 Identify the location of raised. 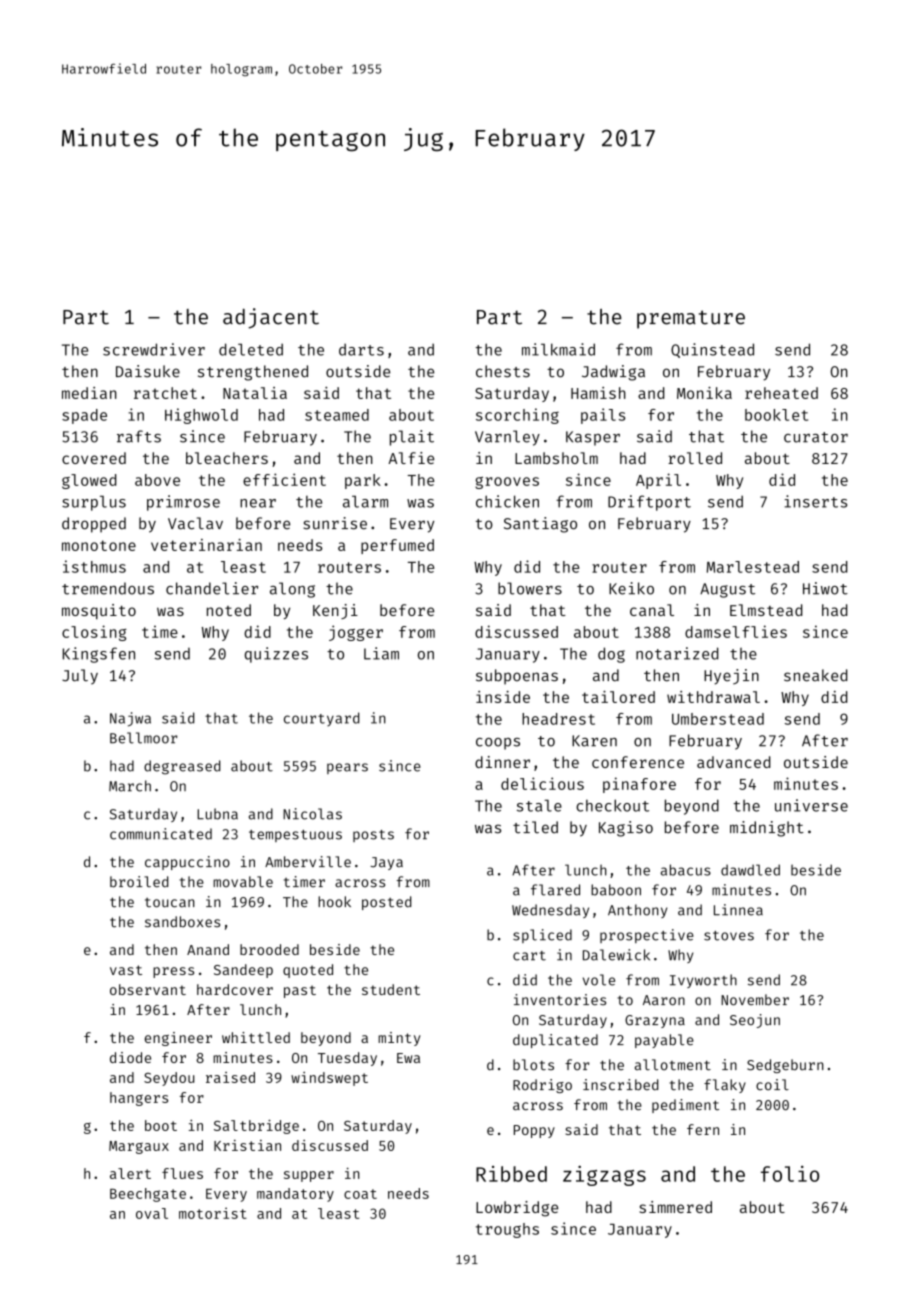
(230, 1077).
